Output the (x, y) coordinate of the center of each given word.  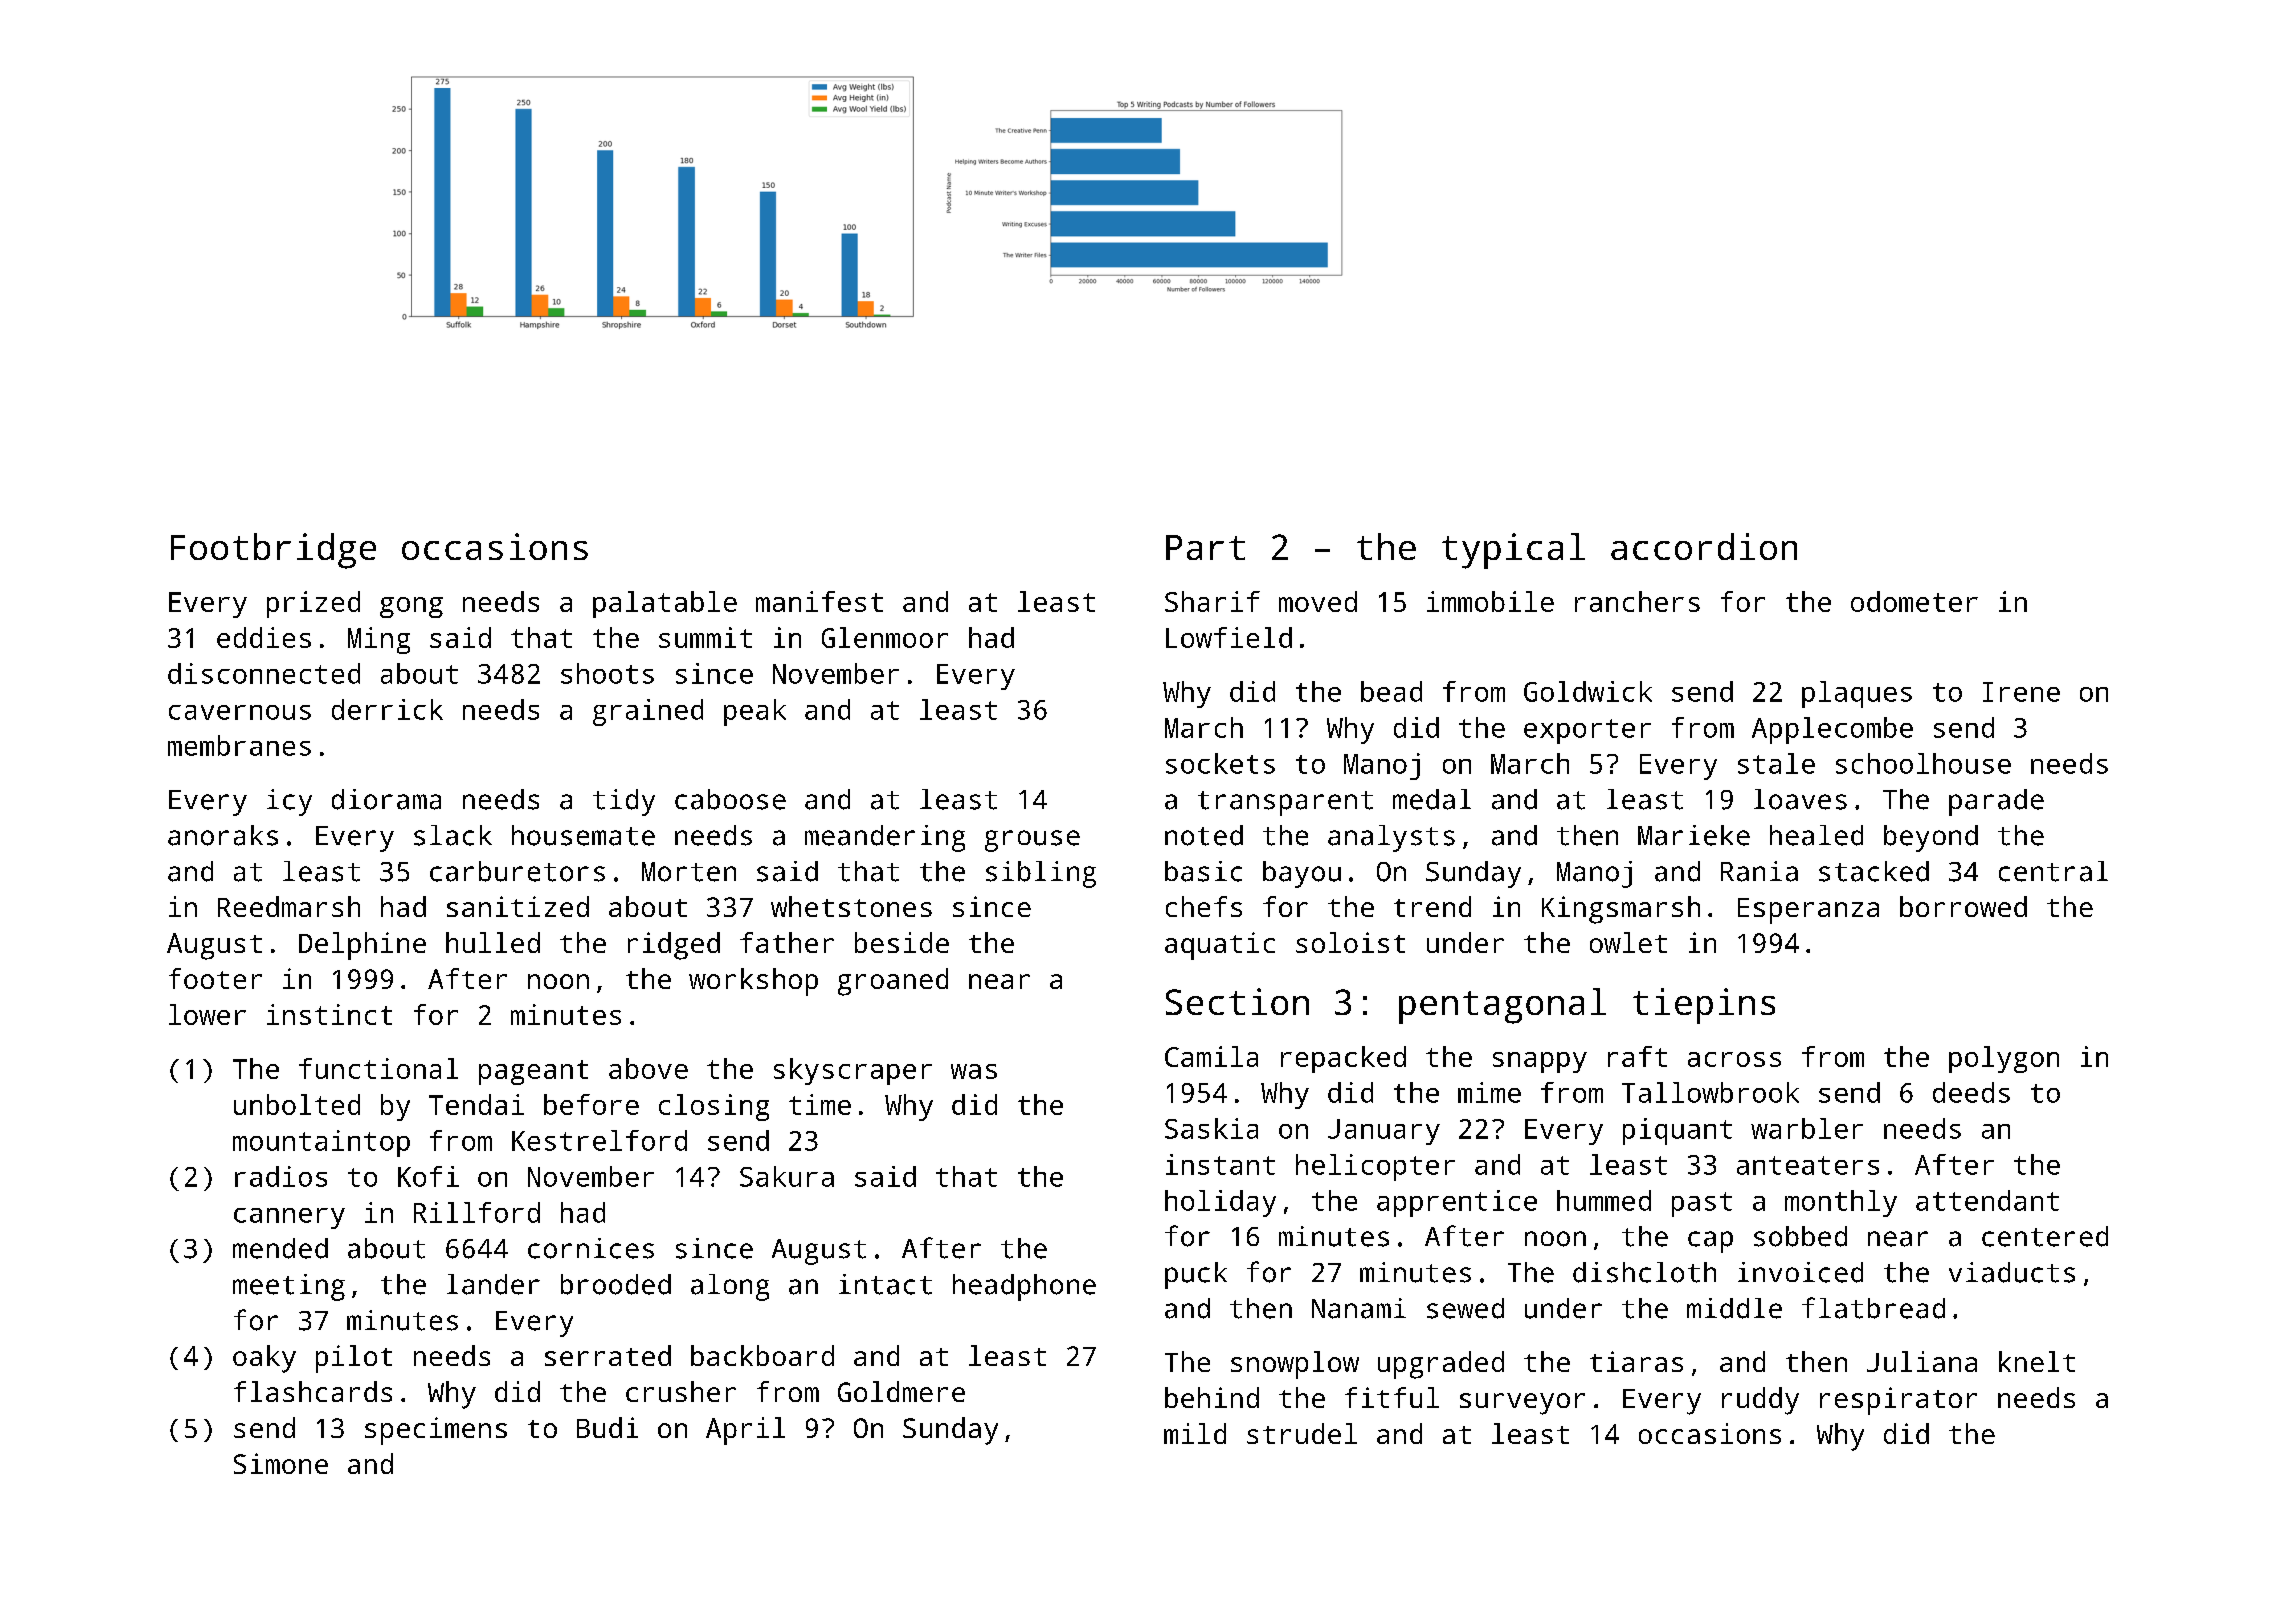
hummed (1604, 1200)
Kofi (428, 1176)
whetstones (851, 906)
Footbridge (273, 551)
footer (215, 978)
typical (1513, 551)
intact (885, 1284)
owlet (1628, 942)
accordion (1704, 546)
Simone (281, 1463)
